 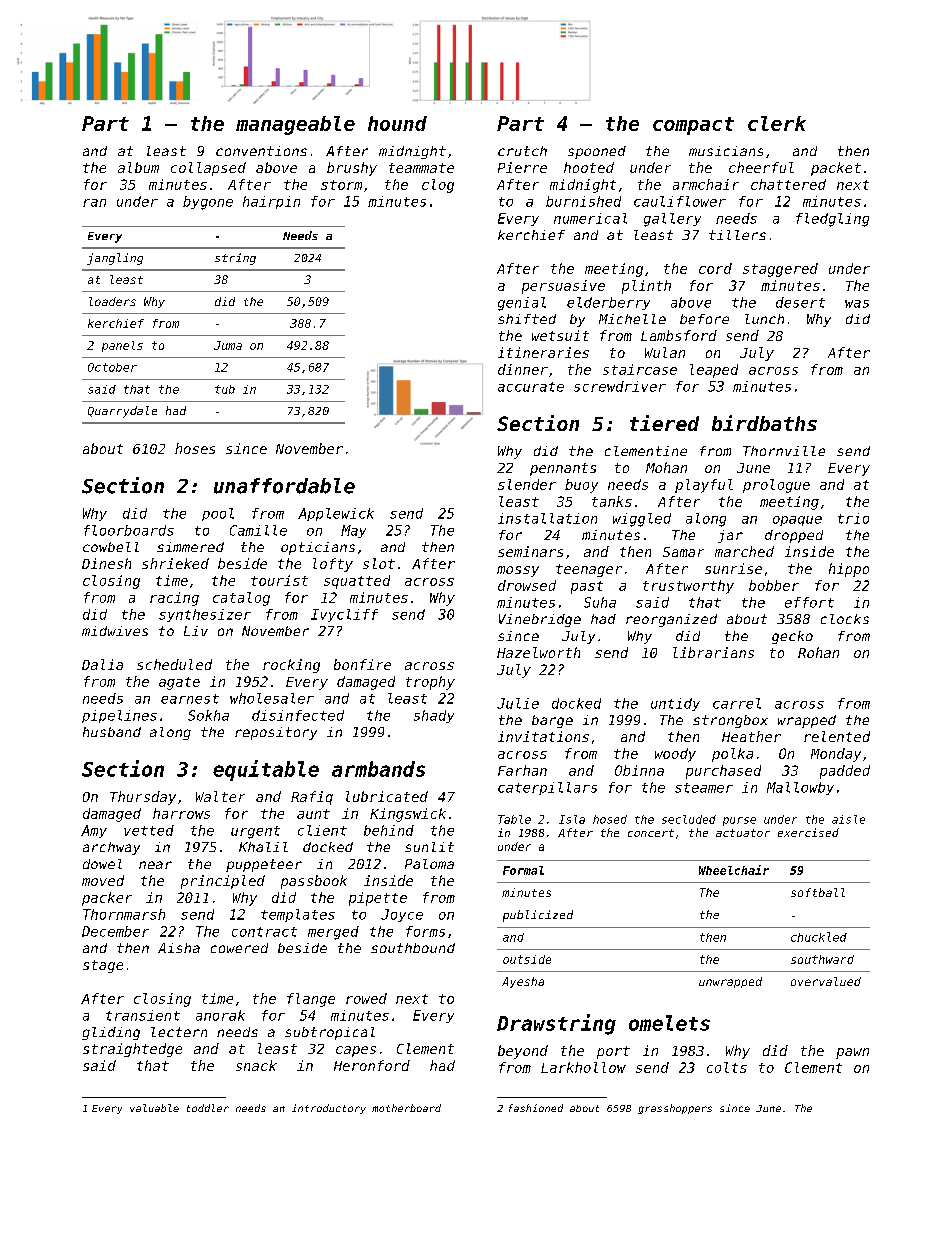 I want to click on pool, so click(x=218, y=514).
